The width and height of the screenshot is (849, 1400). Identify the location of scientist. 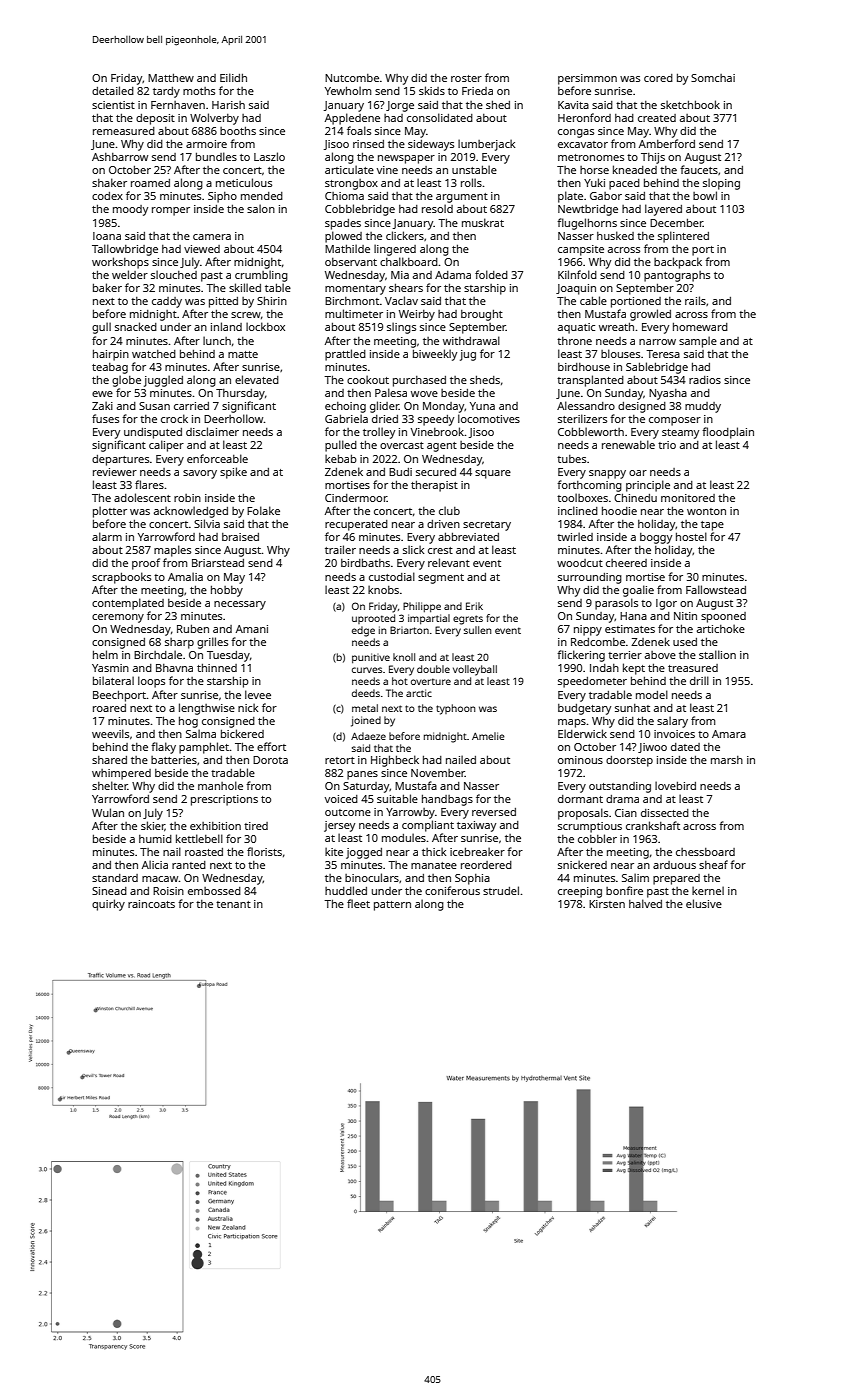
(113, 105).
